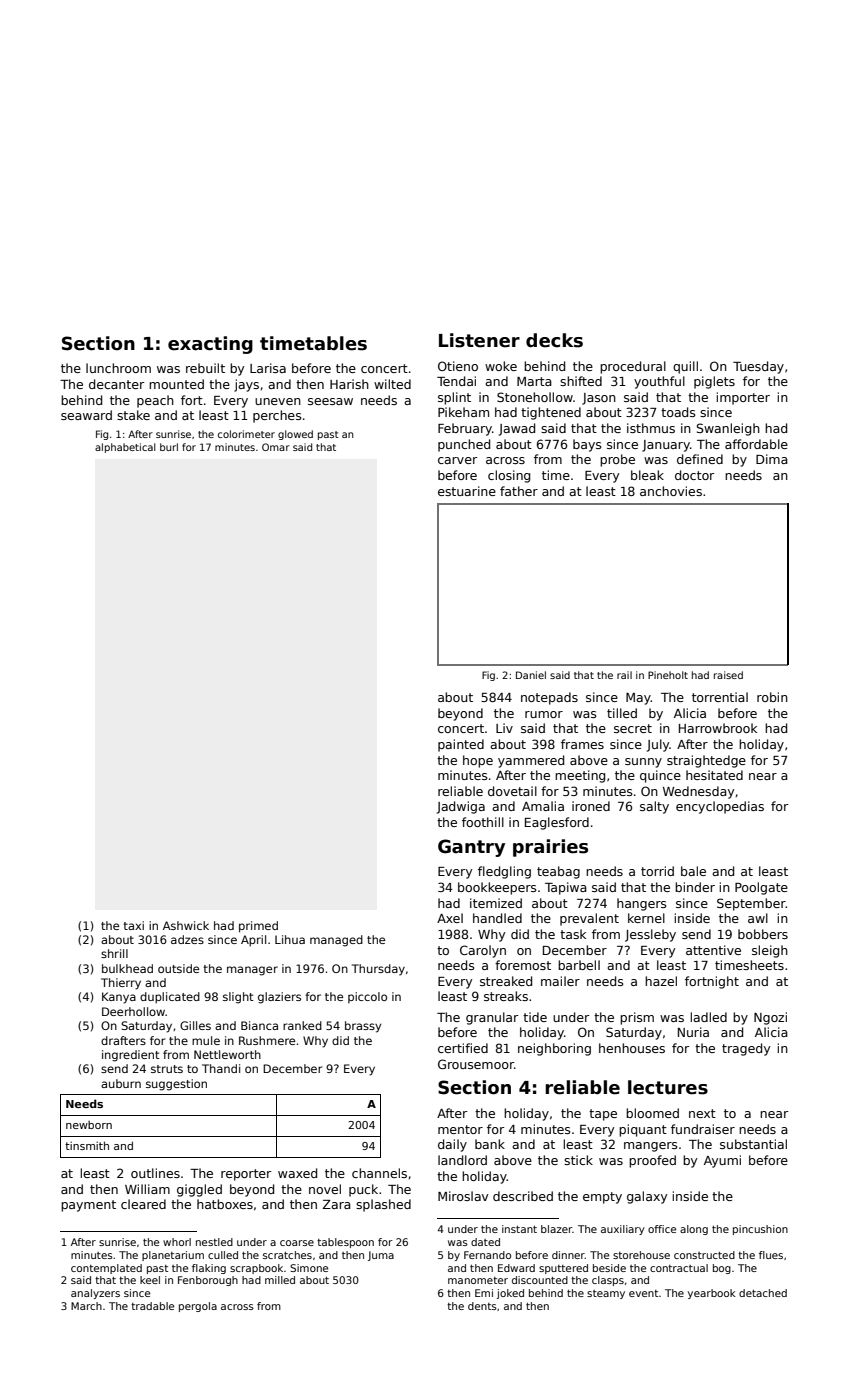 Image resolution: width=849 pixels, height=1400 pixels. I want to click on handled, so click(497, 918).
